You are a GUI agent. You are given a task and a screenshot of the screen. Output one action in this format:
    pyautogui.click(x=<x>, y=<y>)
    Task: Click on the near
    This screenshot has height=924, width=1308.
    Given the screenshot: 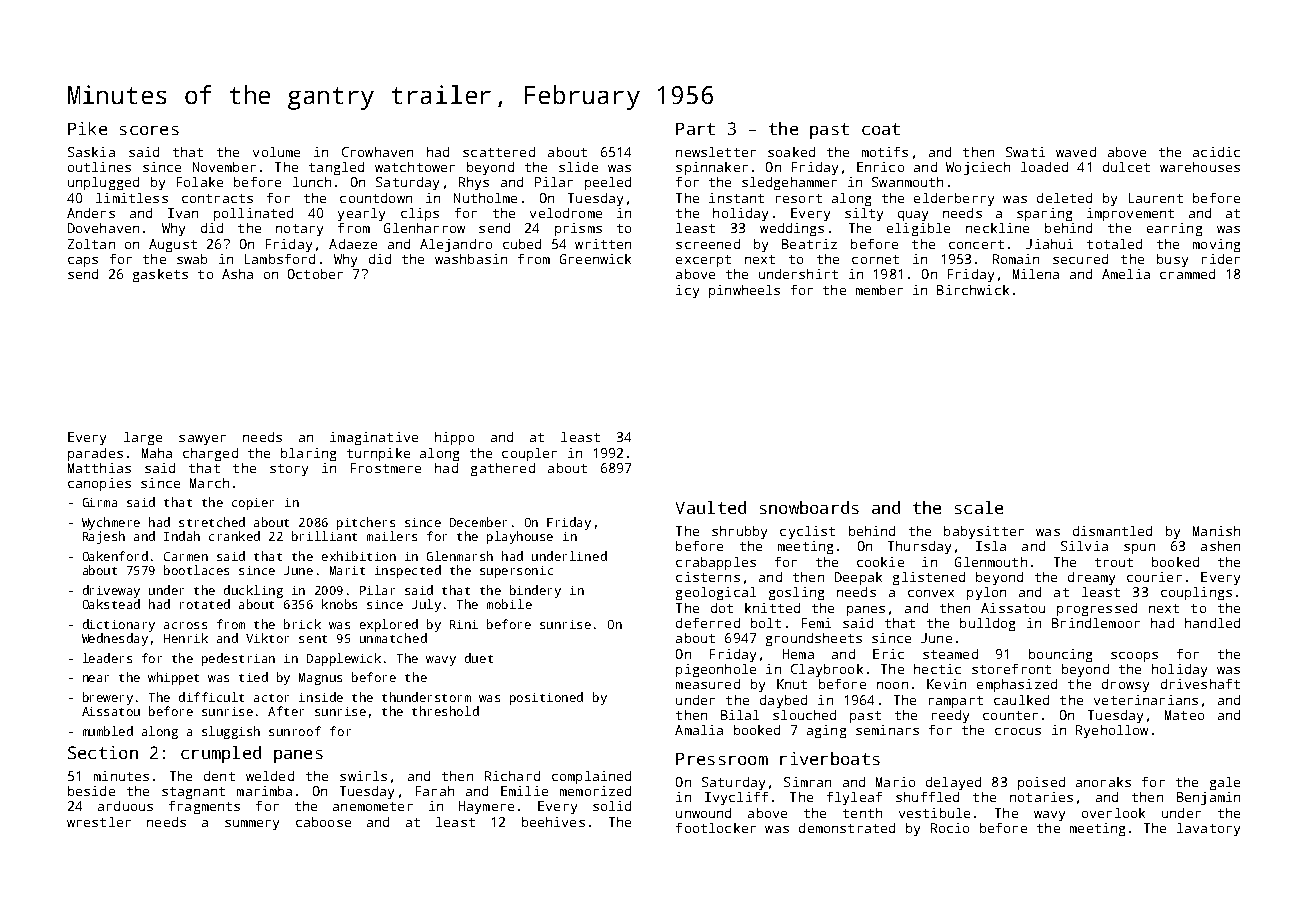 What is the action you would take?
    pyautogui.click(x=96, y=678)
